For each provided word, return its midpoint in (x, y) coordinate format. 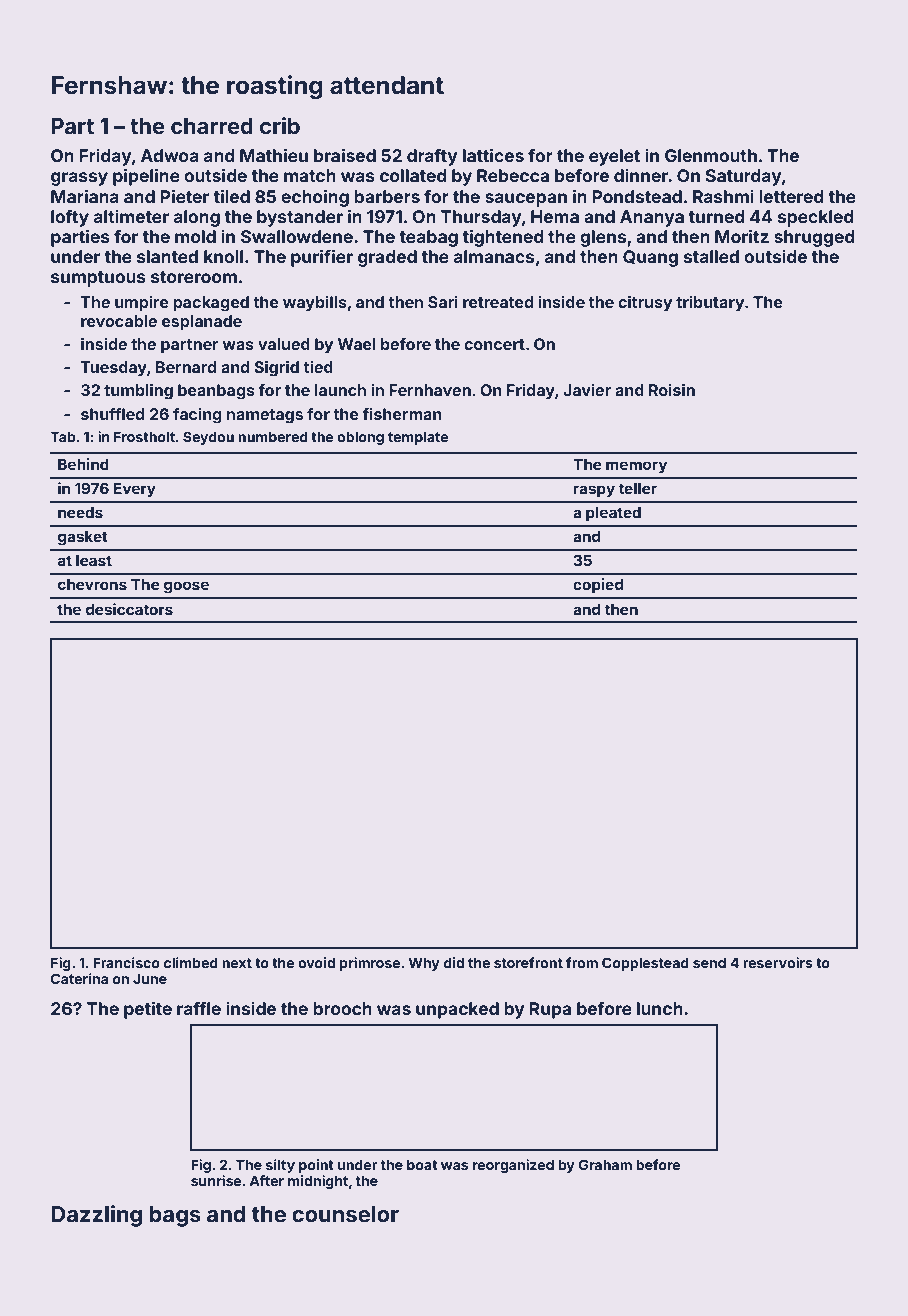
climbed (191, 962)
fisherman (402, 414)
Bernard (186, 367)
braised (345, 155)
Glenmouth (711, 155)
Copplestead (645, 964)
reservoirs (778, 962)
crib (280, 125)
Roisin (672, 390)
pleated (613, 514)
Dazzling (96, 1216)
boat (422, 1164)
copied (598, 585)
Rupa (550, 1010)
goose (186, 587)
